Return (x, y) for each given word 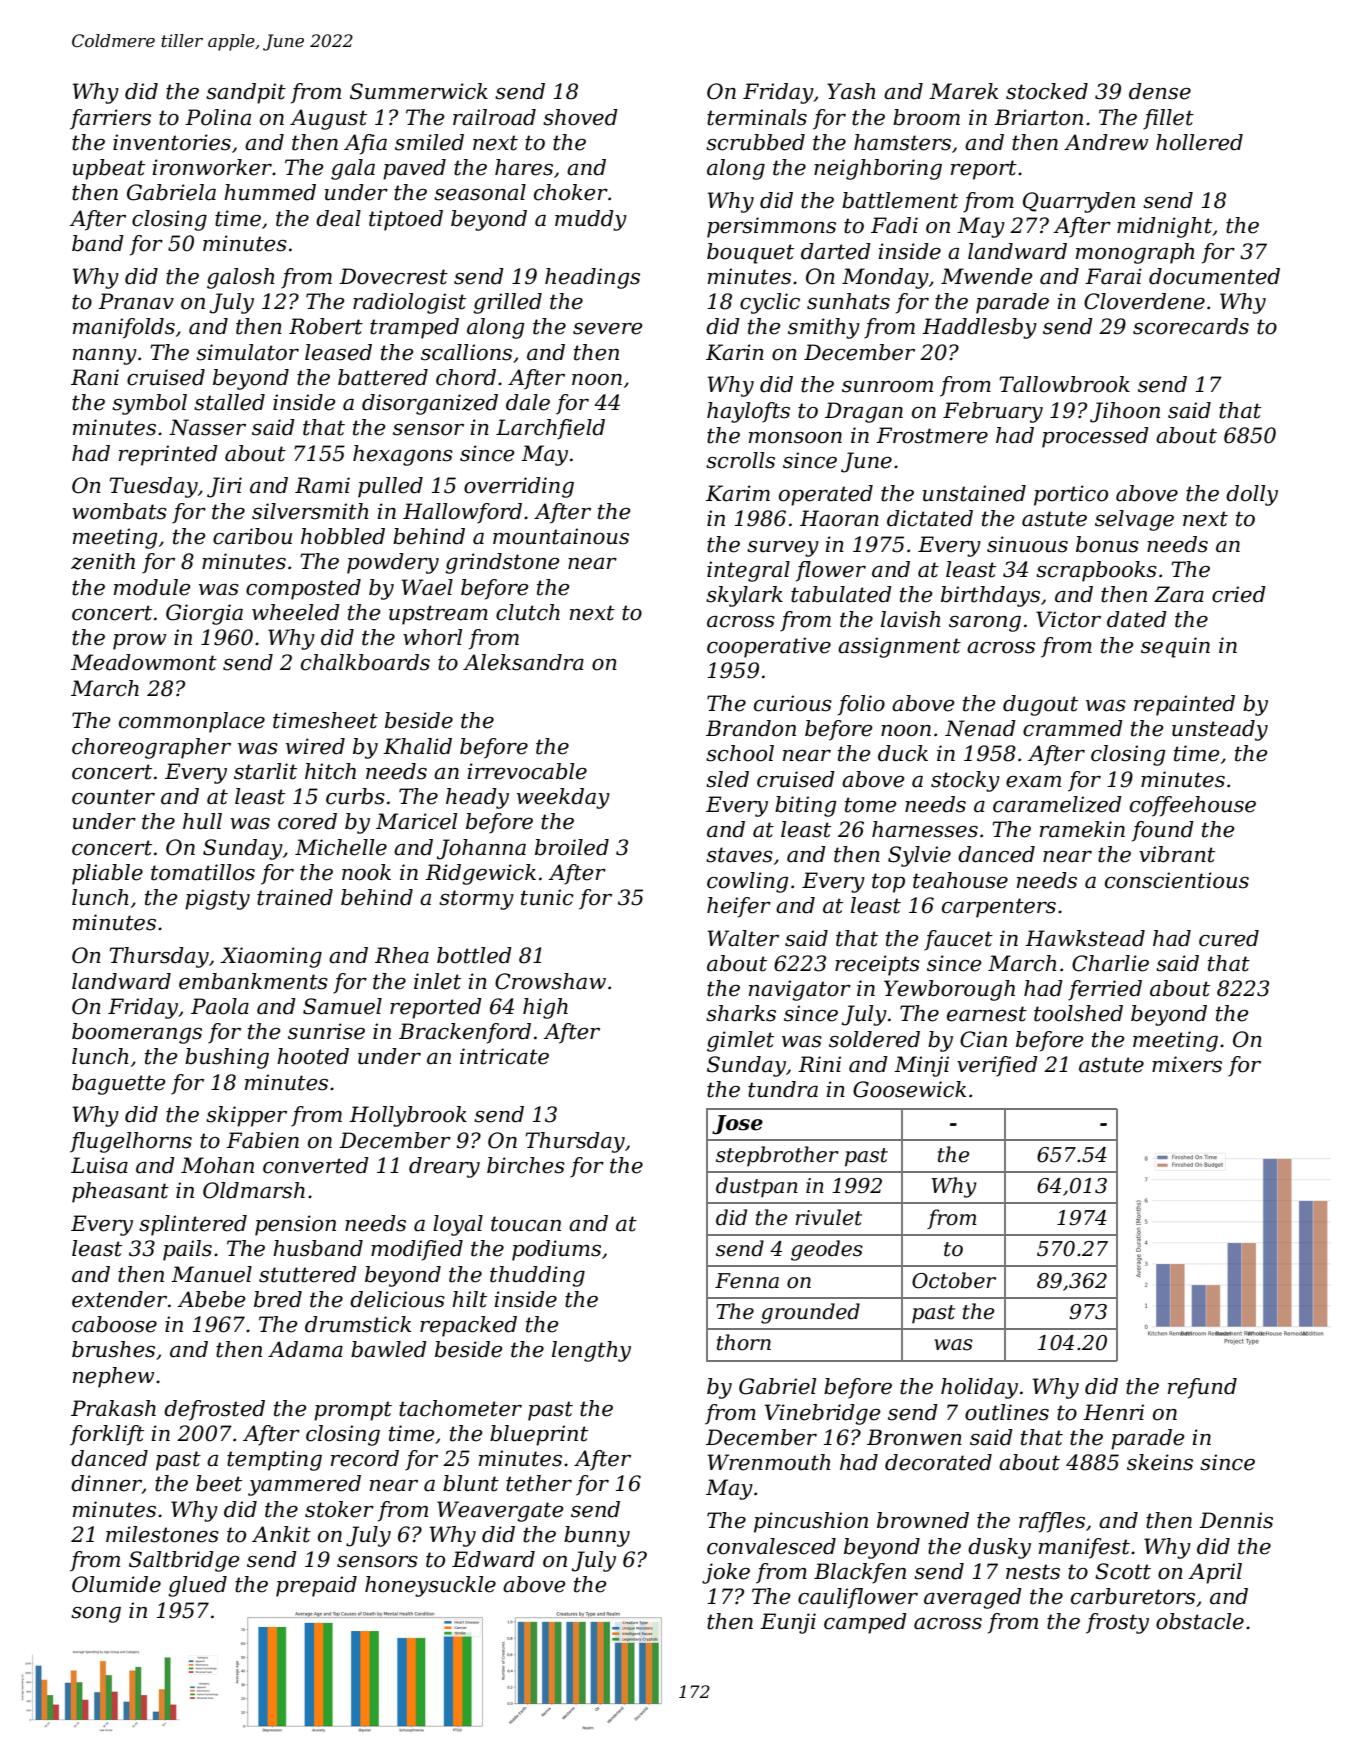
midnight (1164, 227)
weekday (563, 798)
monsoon (795, 438)
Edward (493, 1559)
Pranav (136, 301)
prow (139, 642)
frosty (1117, 1623)
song (96, 1615)
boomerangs (137, 1033)
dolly (1252, 495)
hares (524, 167)
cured (1229, 938)
